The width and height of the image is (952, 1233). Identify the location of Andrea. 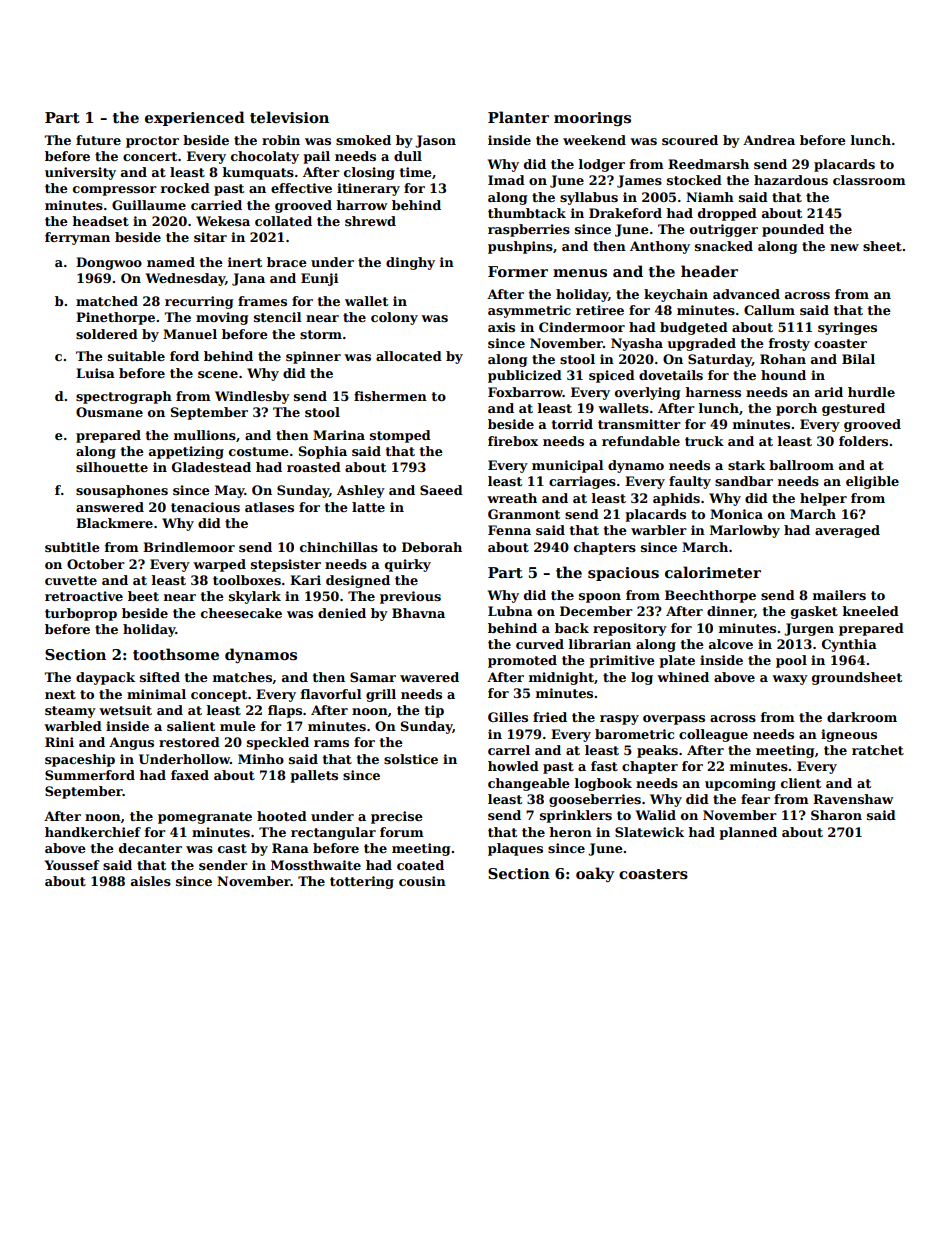
(769, 140).
